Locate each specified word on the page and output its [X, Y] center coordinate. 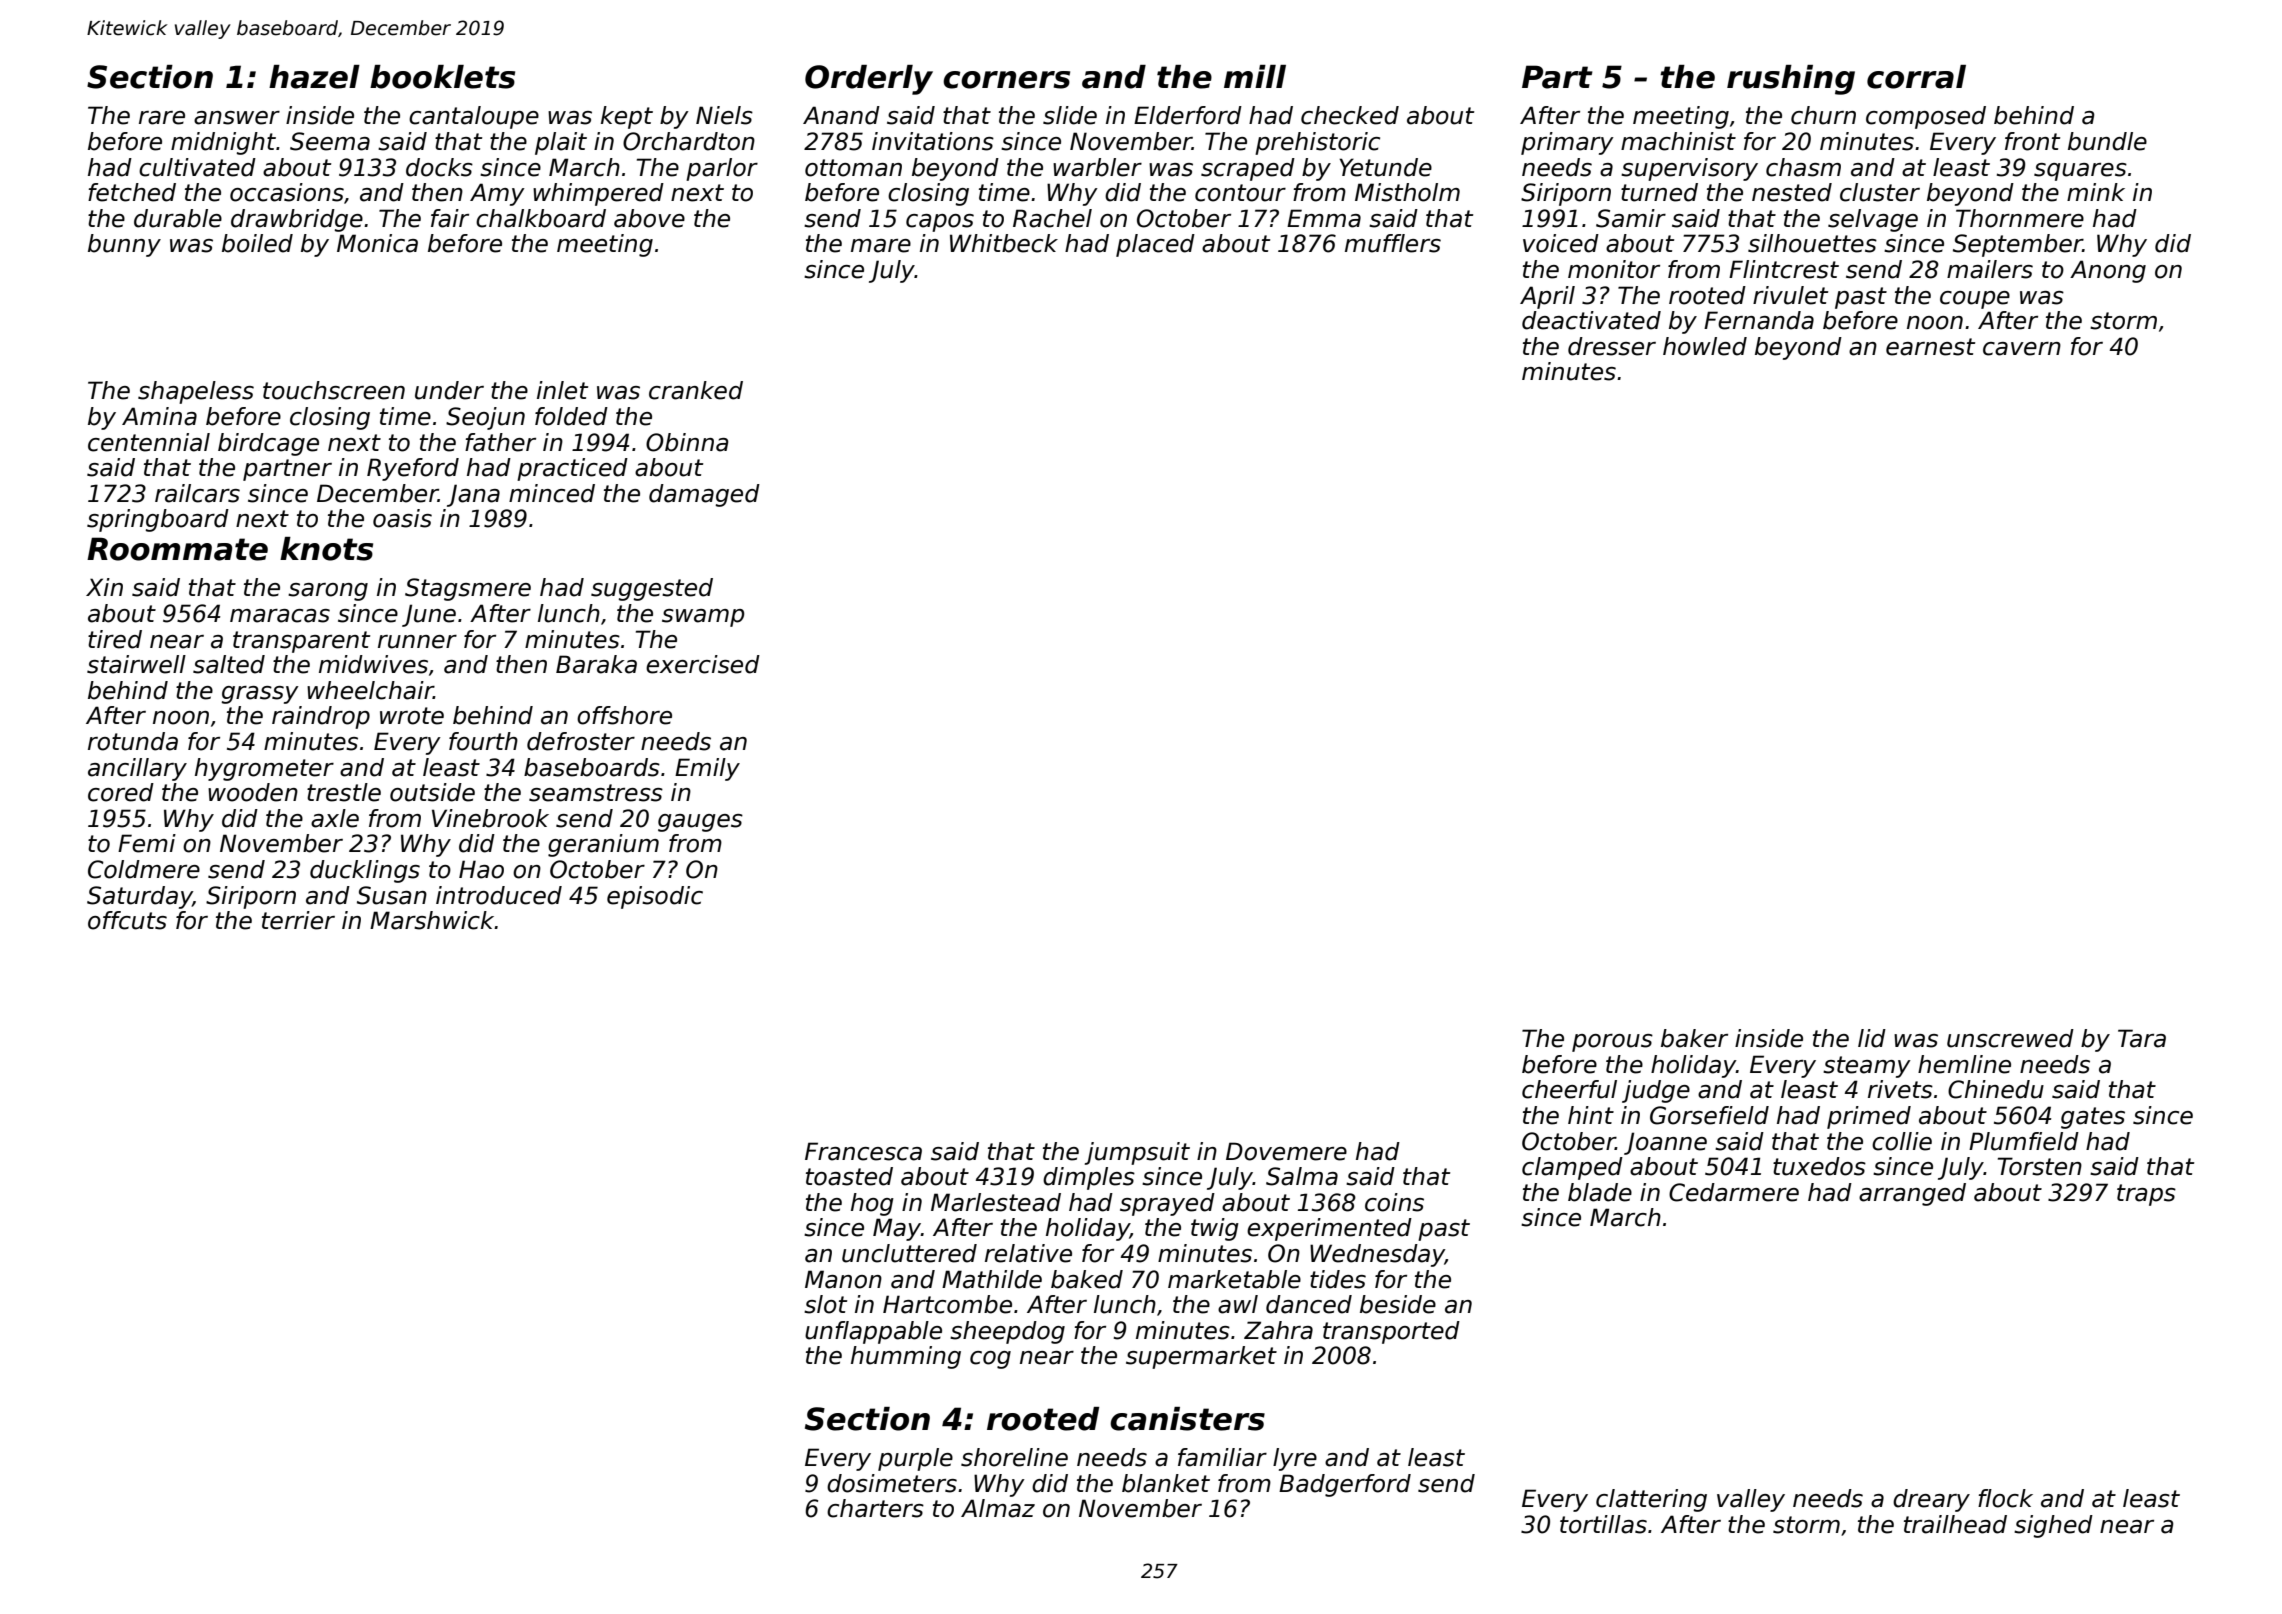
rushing [1791, 80]
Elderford [1188, 115]
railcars [197, 493]
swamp [703, 618]
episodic [655, 897]
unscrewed [2010, 1038]
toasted [849, 1176]
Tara [2142, 1038]
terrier [298, 920]
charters [875, 1508]
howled [1705, 346]
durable [178, 218]
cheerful [1569, 1089]
